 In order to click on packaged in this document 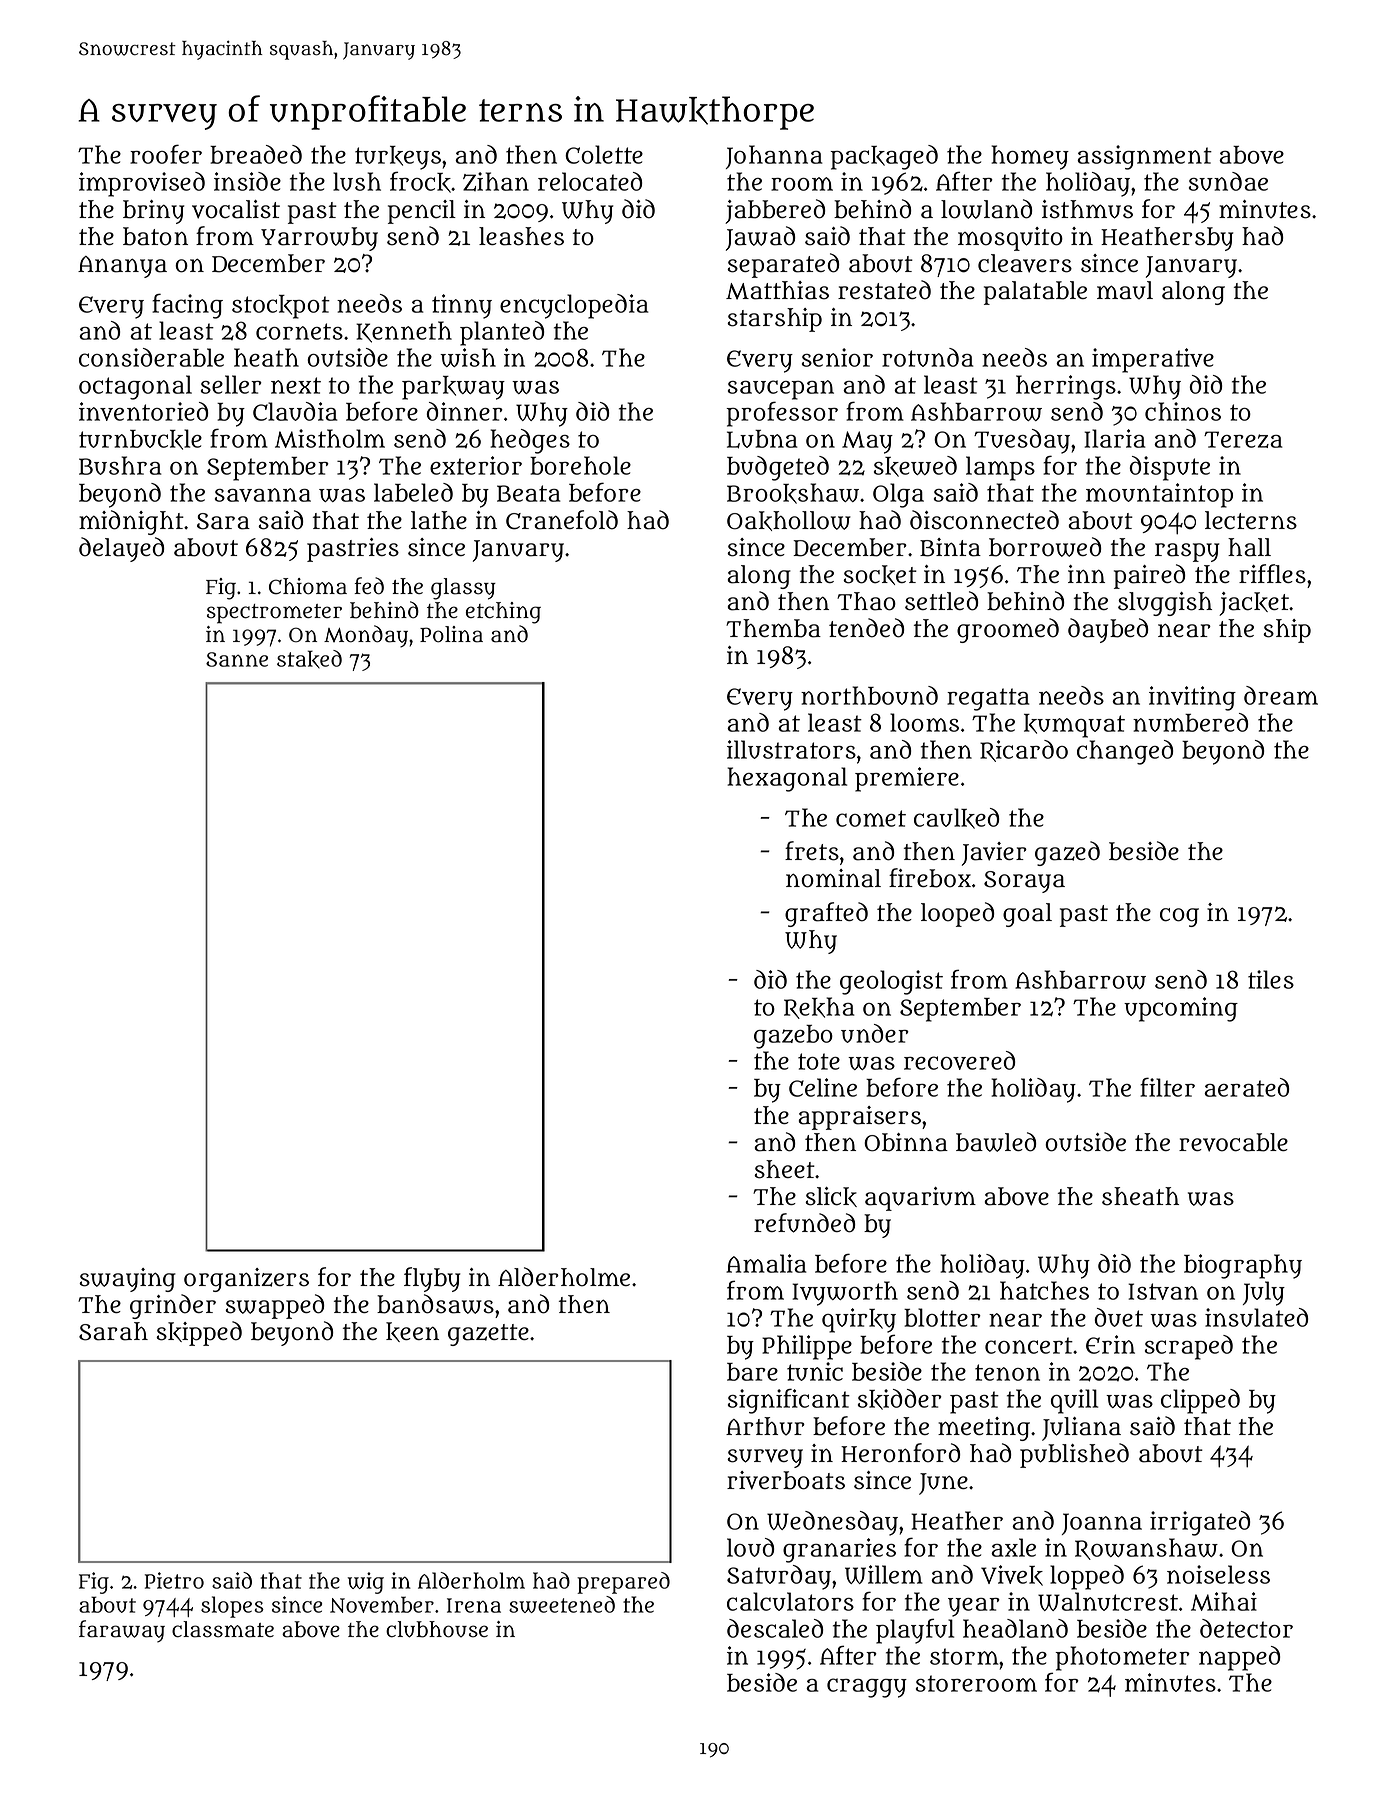, I will do `click(884, 157)`.
